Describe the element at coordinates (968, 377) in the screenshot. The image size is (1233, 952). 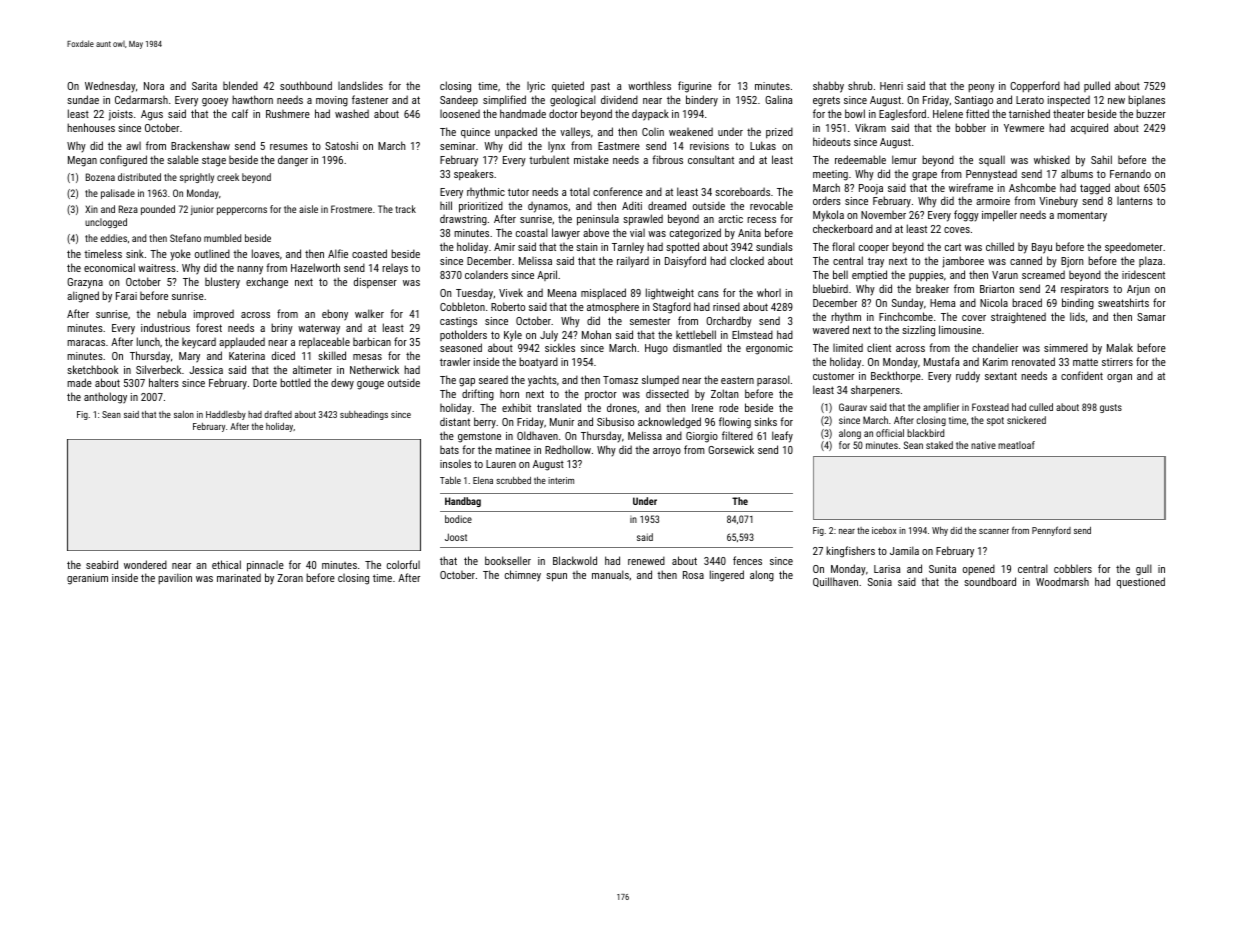
I see `ruddy` at that location.
